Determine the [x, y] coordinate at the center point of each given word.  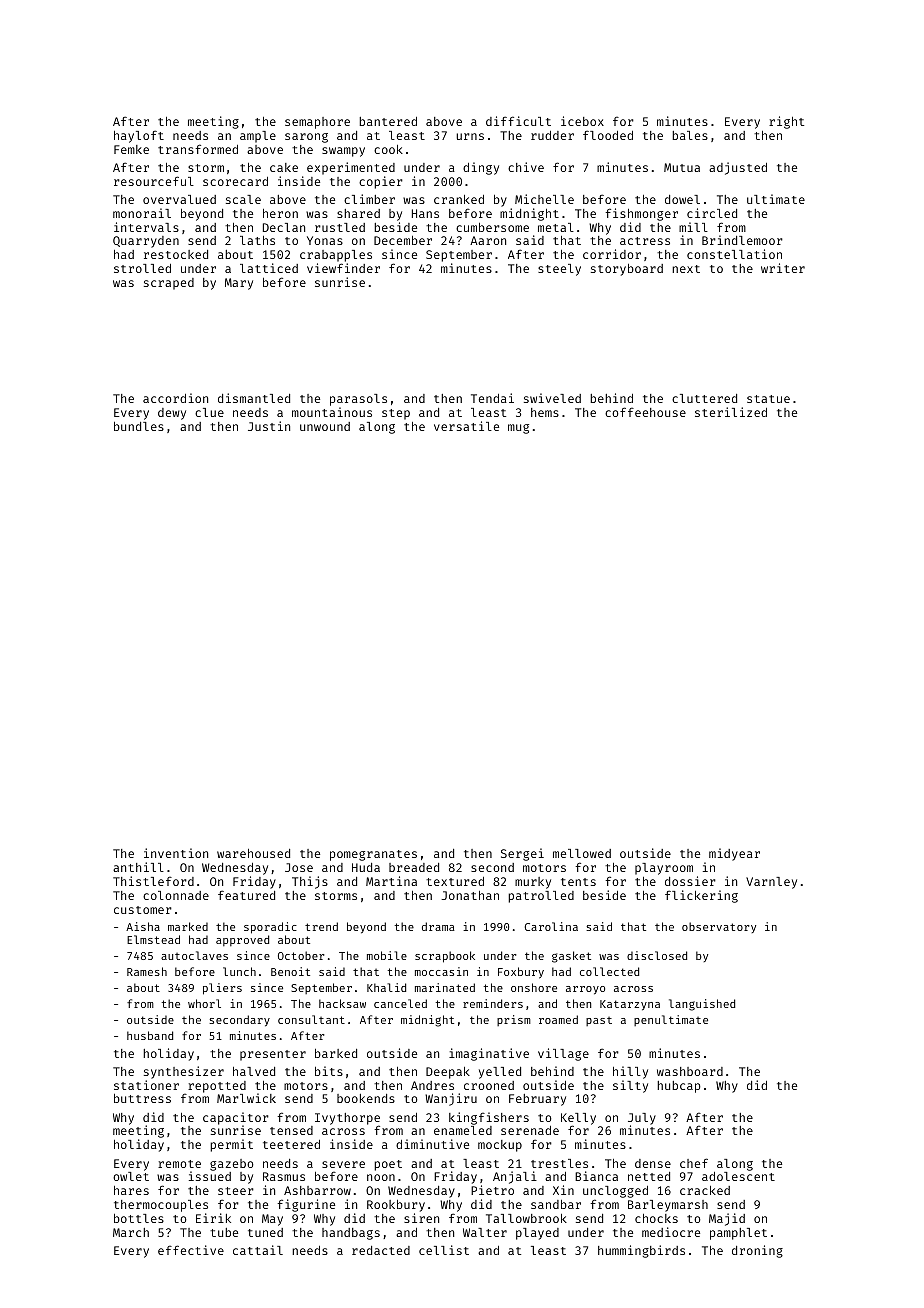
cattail [258, 1250]
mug [518, 429]
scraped [169, 284]
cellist [444, 1250]
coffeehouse [645, 412]
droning [757, 1251]
